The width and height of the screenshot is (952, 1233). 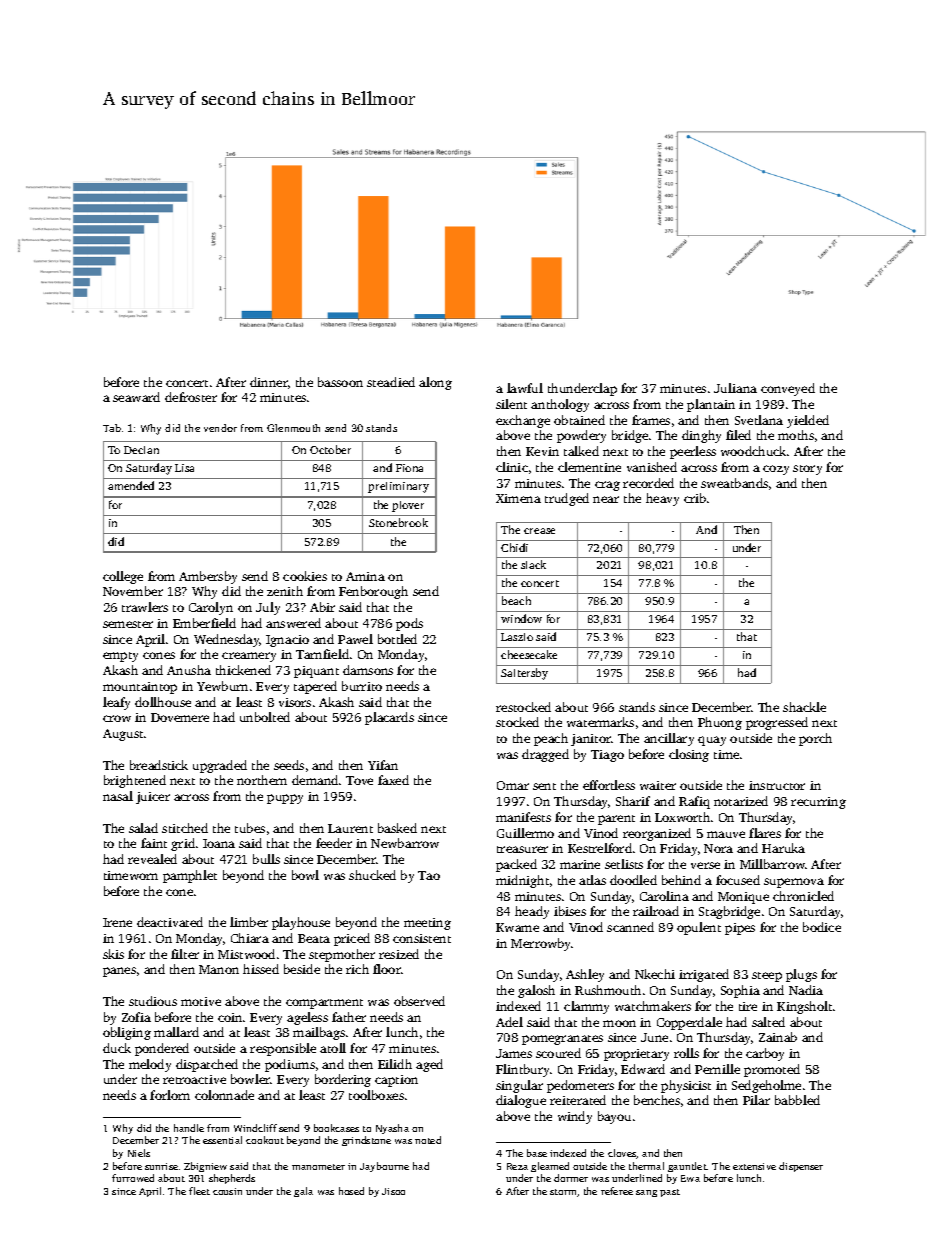 What do you see at coordinates (350, 828) in the screenshot?
I see `Laurent` at bounding box center [350, 828].
